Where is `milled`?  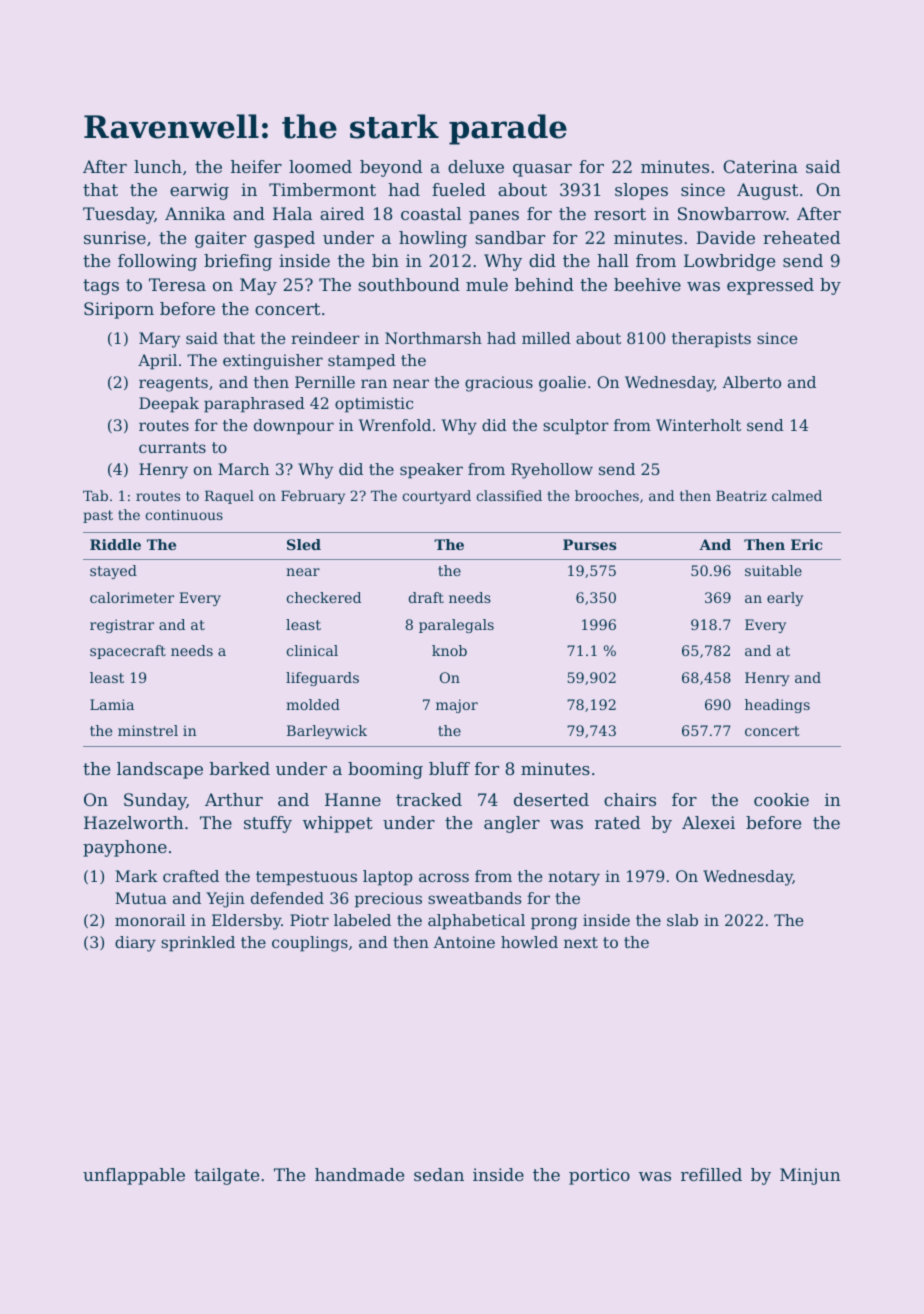
milled is located at coordinates (546, 338).
